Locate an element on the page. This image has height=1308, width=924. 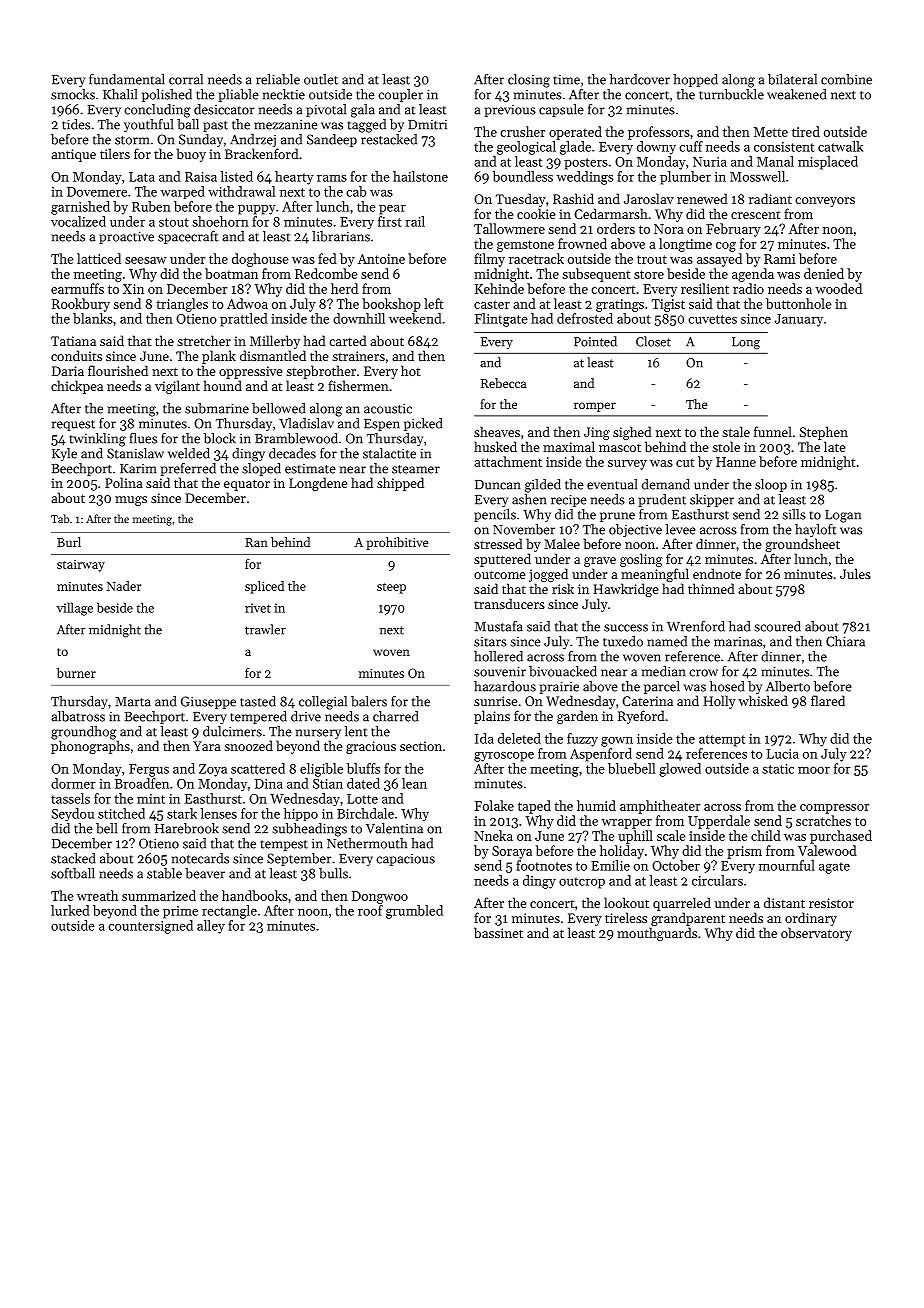
lean is located at coordinates (414, 783).
